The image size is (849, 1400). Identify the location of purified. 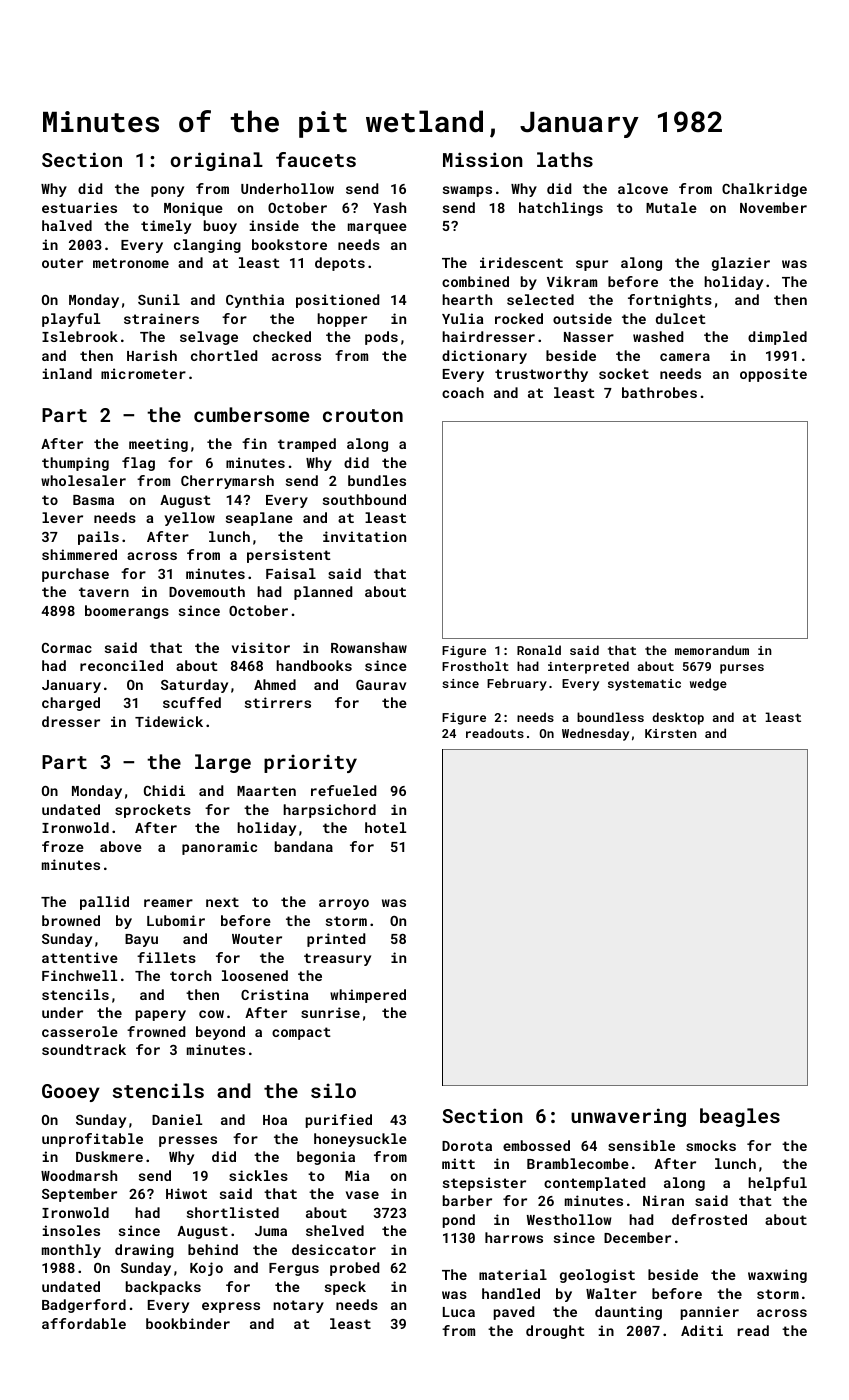
(339, 1121).
